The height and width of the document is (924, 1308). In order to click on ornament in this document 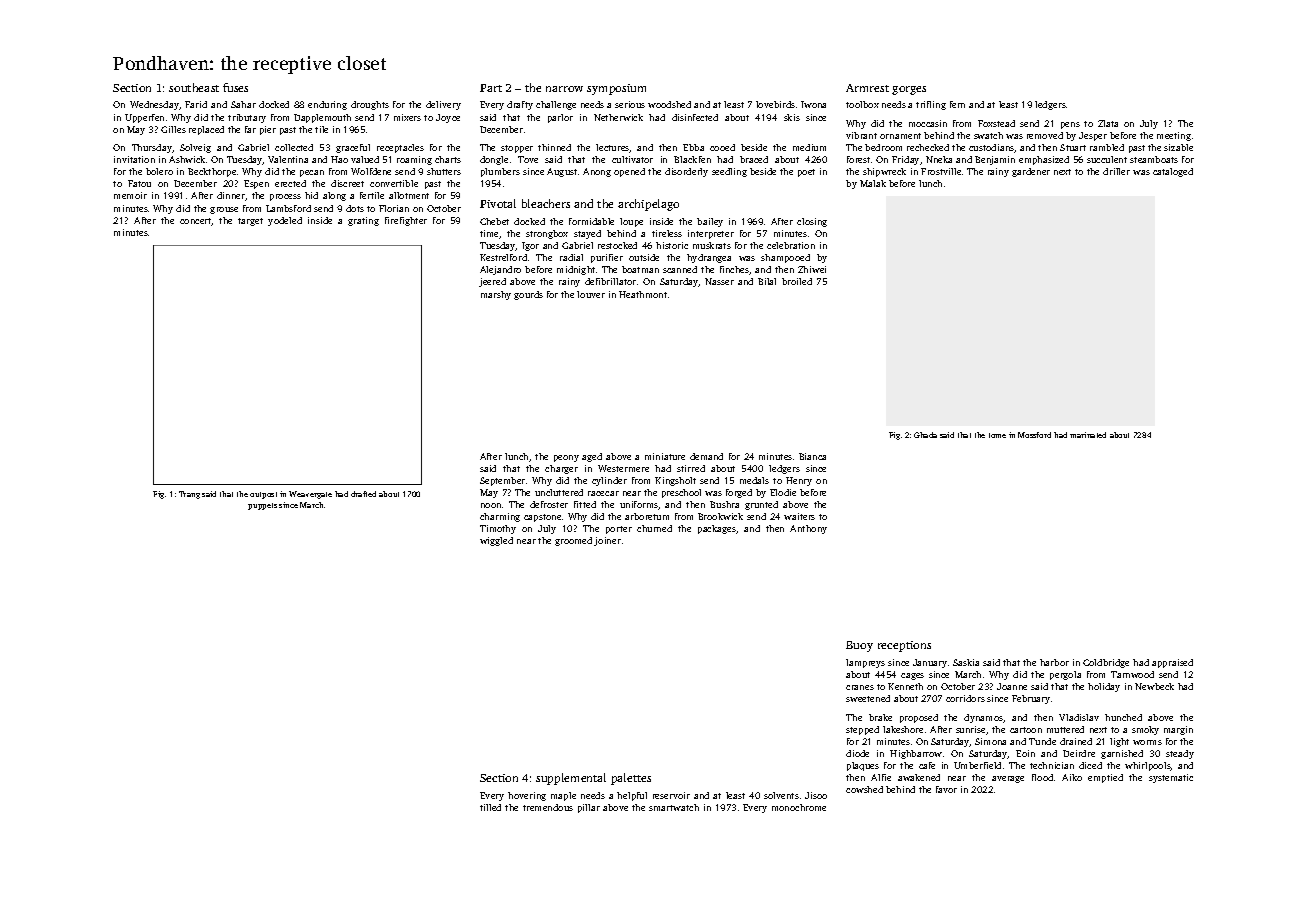, I will do `click(900, 136)`.
